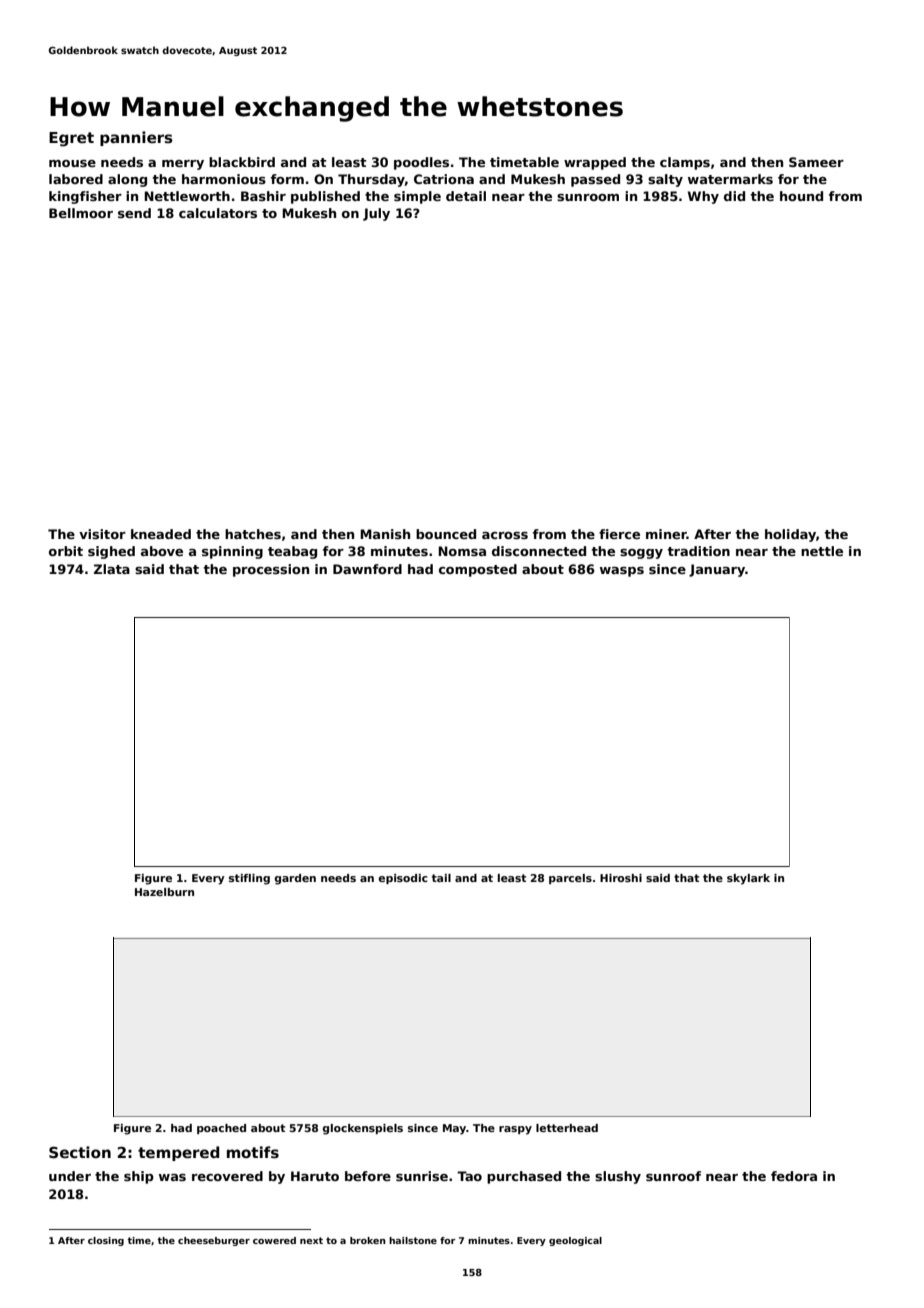 This document has height=1308, width=924. I want to click on cowered, so click(274, 1240).
